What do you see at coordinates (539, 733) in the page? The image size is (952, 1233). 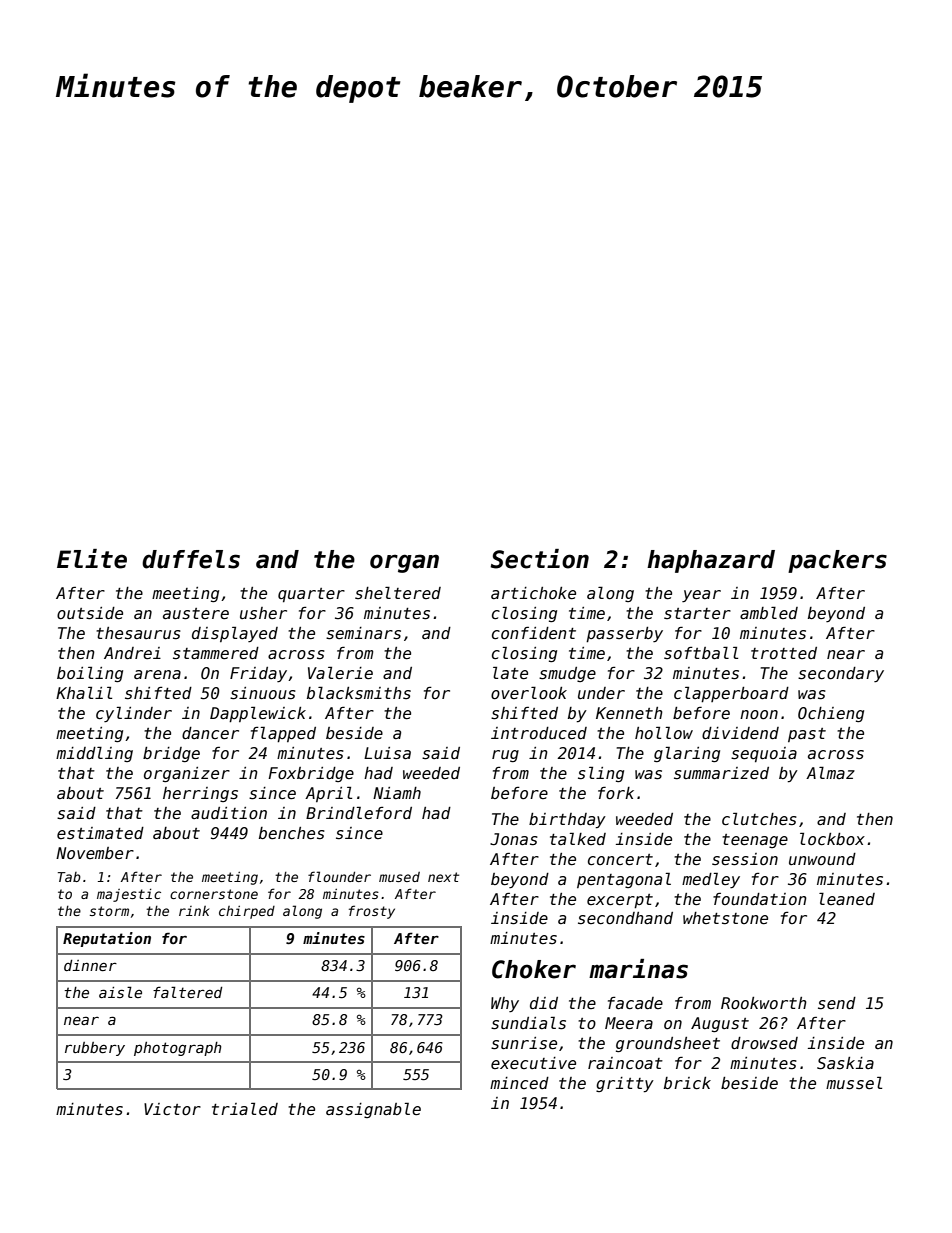 I see `introduced` at bounding box center [539, 733].
